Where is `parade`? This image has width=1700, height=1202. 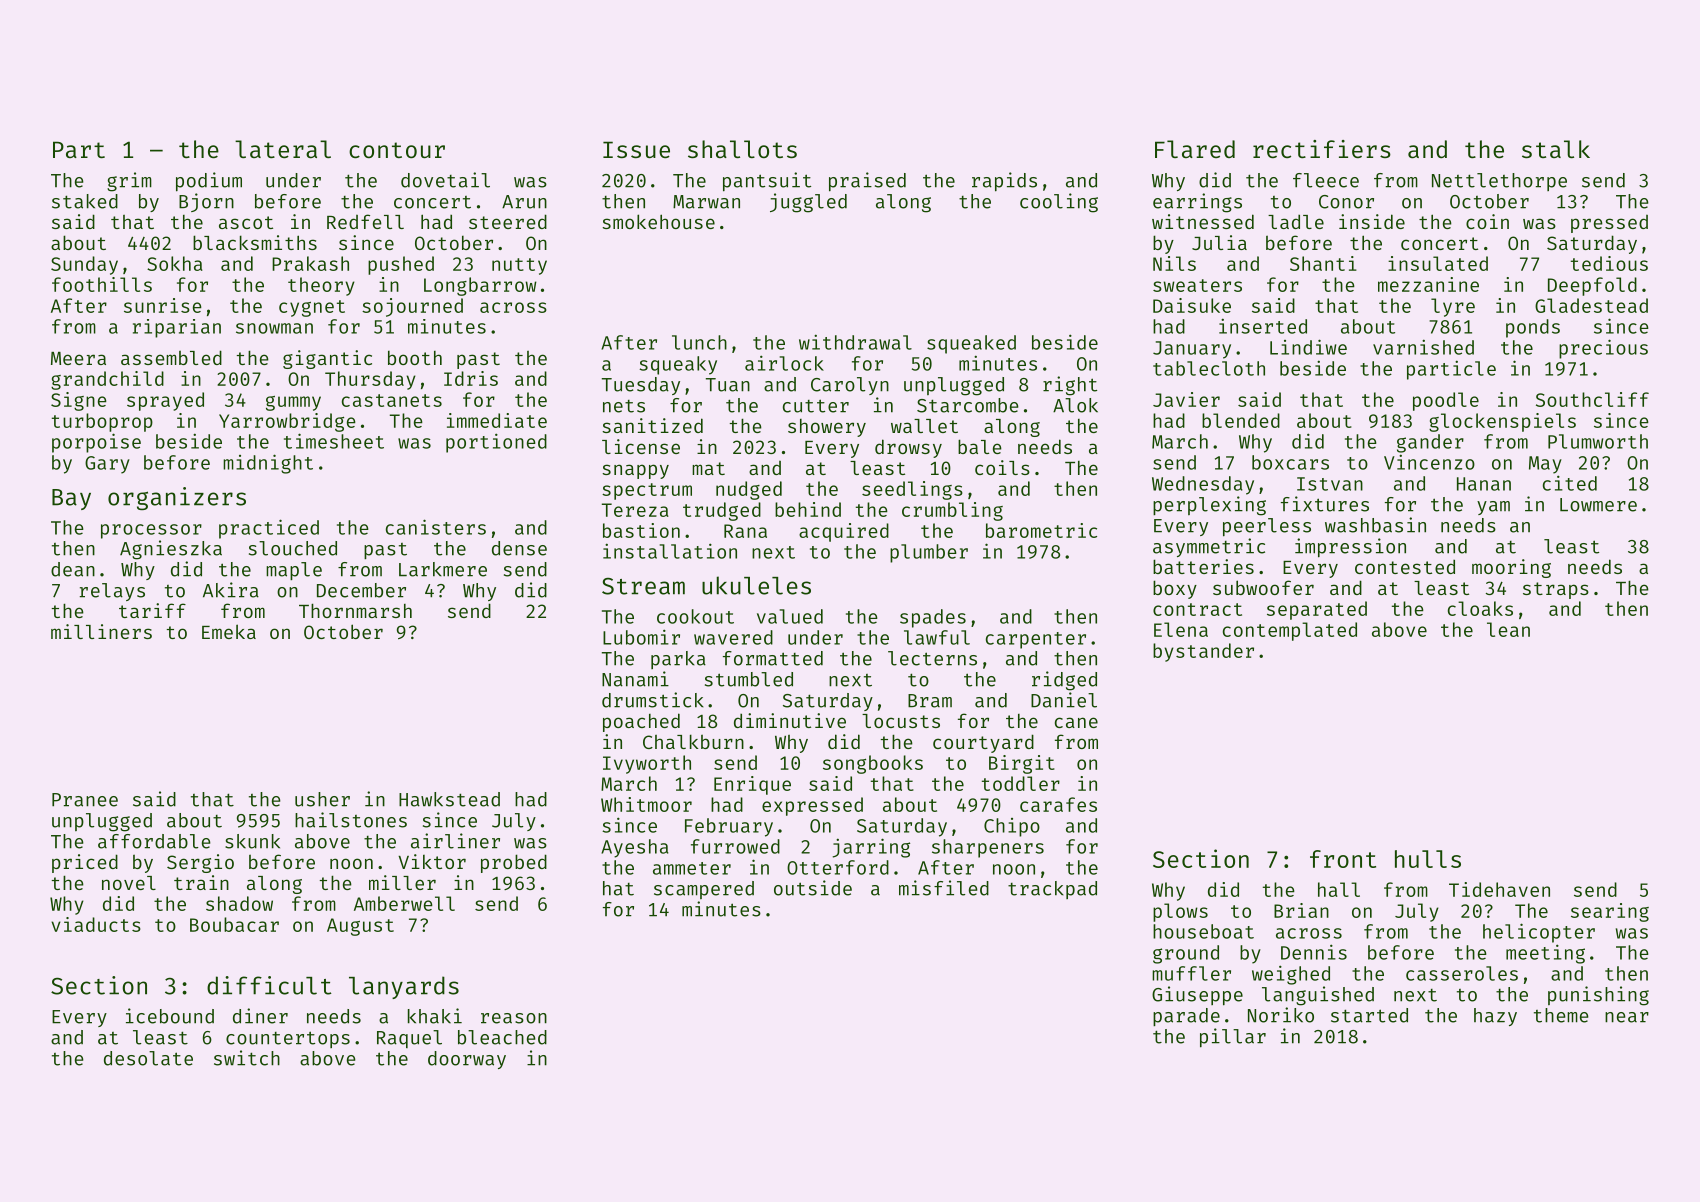
parade is located at coordinates (1186, 1017).
